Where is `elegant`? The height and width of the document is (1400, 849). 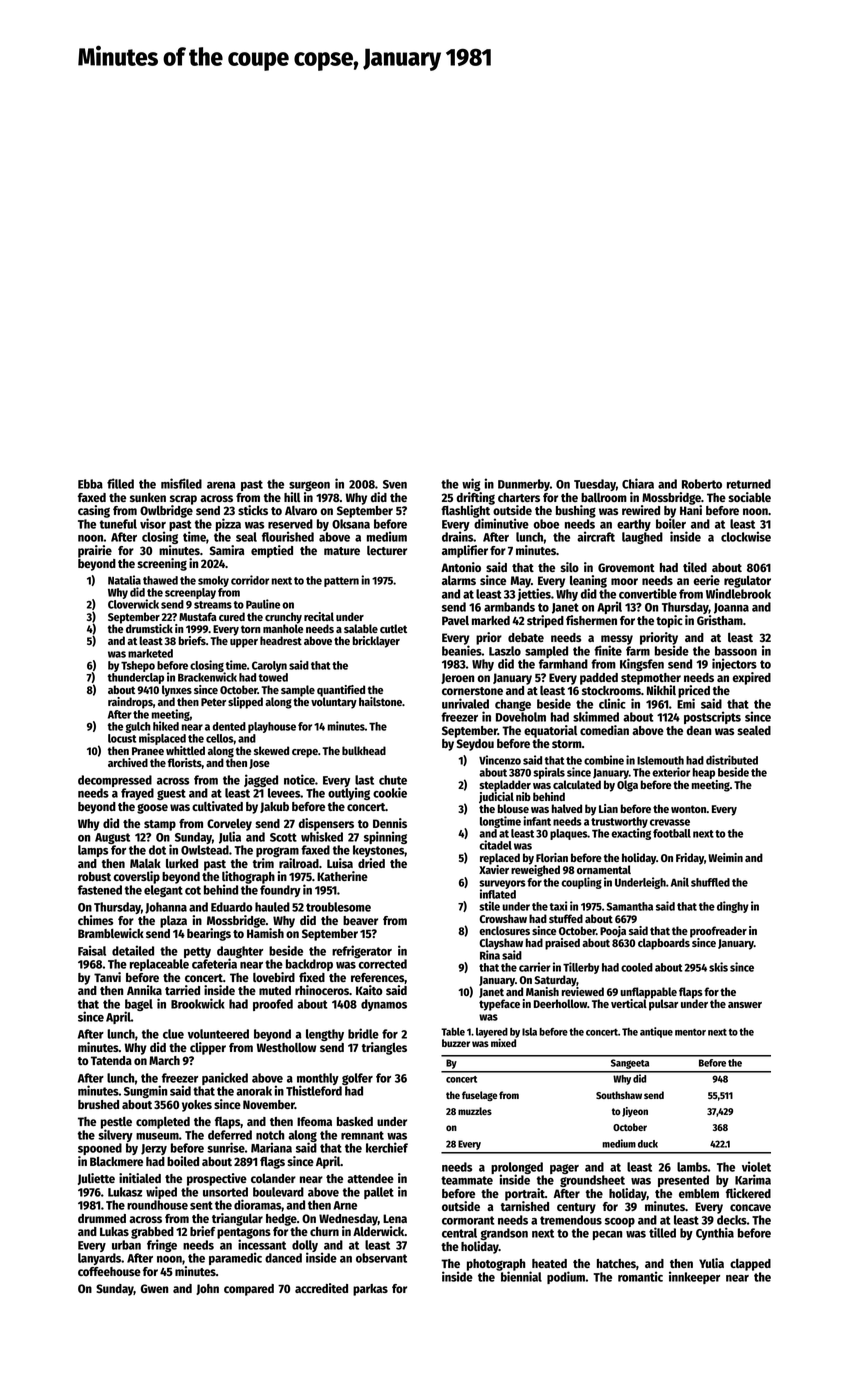
elegant is located at coordinates (163, 891).
